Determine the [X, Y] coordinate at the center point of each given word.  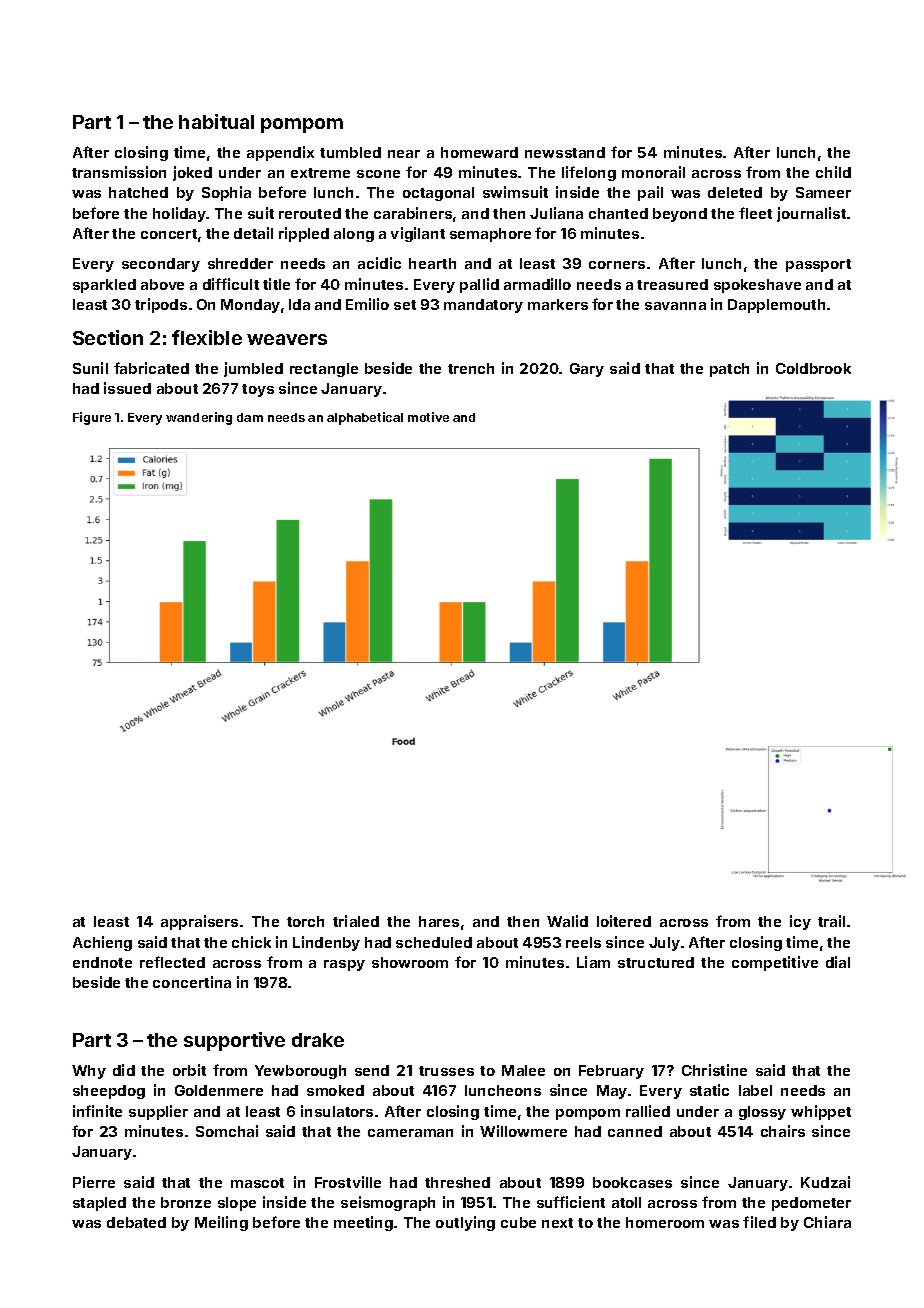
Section [108, 337]
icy [800, 922]
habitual [216, 121]
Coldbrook [813, 368]
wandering [199, 418]
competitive [775, 963]
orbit [189, 1070]
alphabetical [365, 418]
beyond [680, 215]
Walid [567, 921]
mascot [257, 1183]
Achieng [102, 943]
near [404, 154]
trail [831, 921]
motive [428, 417]
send [372, 1070]
